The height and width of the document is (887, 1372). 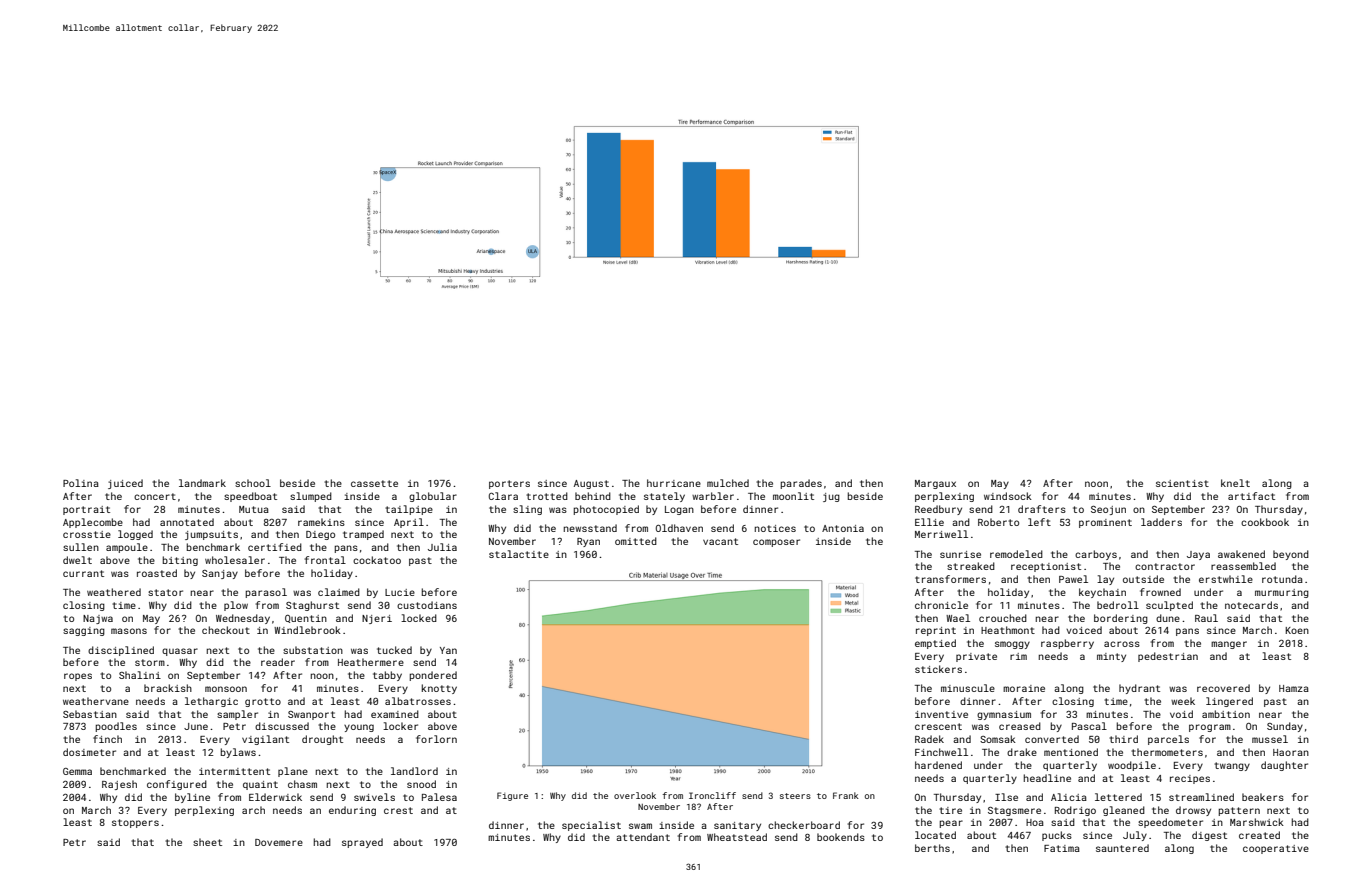 I want to click on Rodrigo, so click(x=1075, y=811).
